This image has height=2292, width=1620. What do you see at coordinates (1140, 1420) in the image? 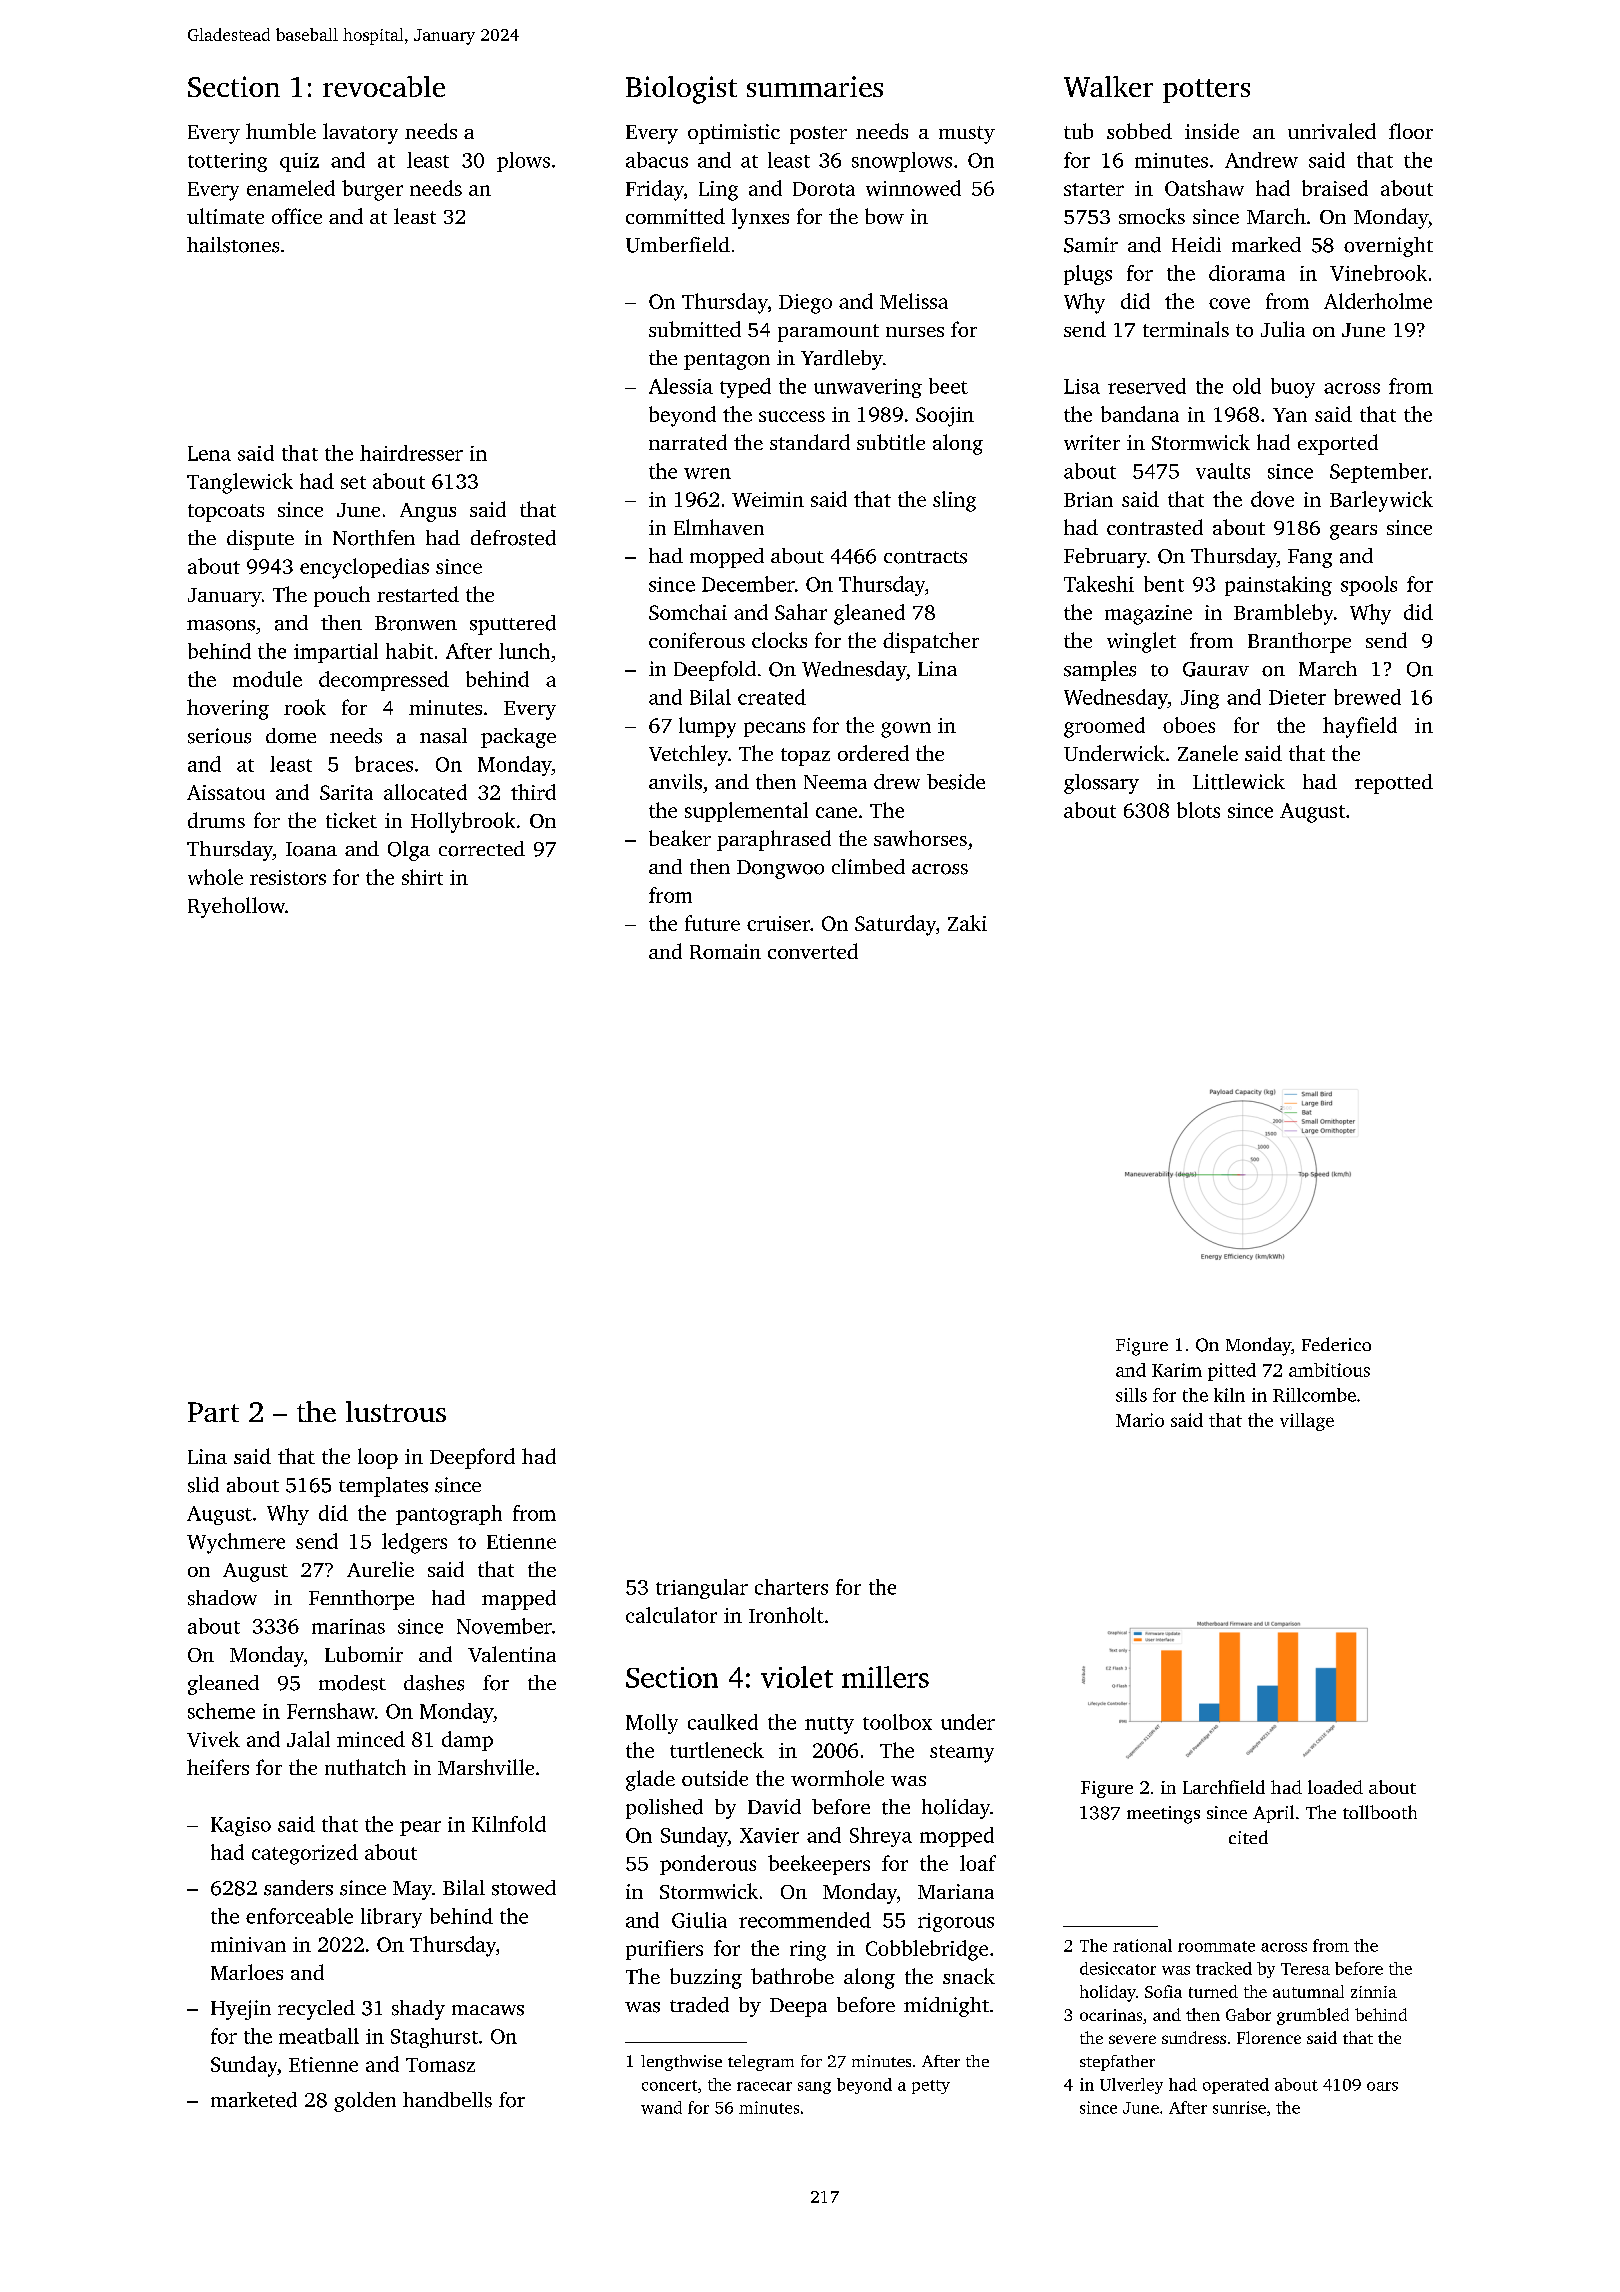
I see `Mario` at bounding box center [1140, 1420].
